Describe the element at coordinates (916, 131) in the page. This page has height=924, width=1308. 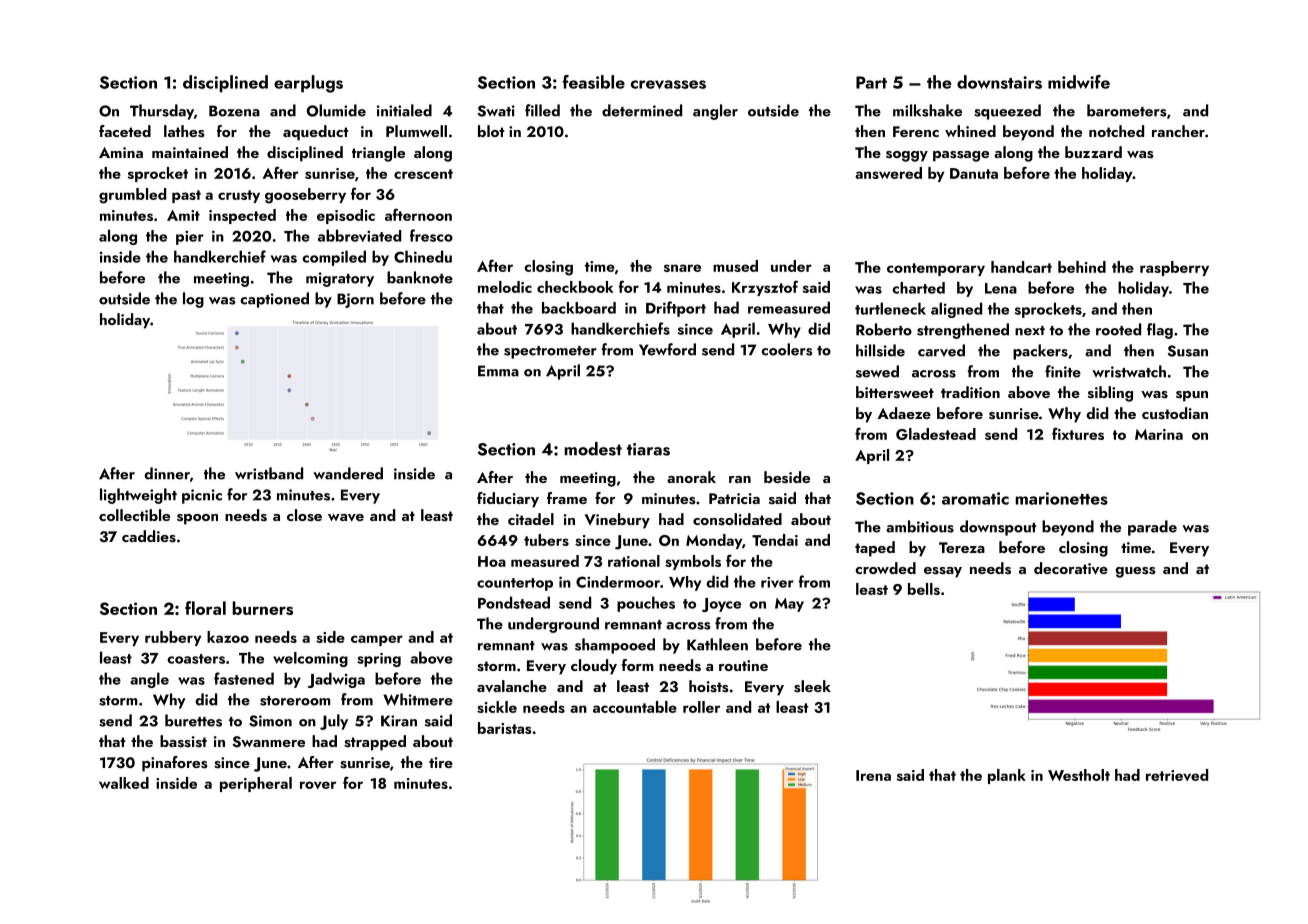
I see `Ferenc` at that location.
